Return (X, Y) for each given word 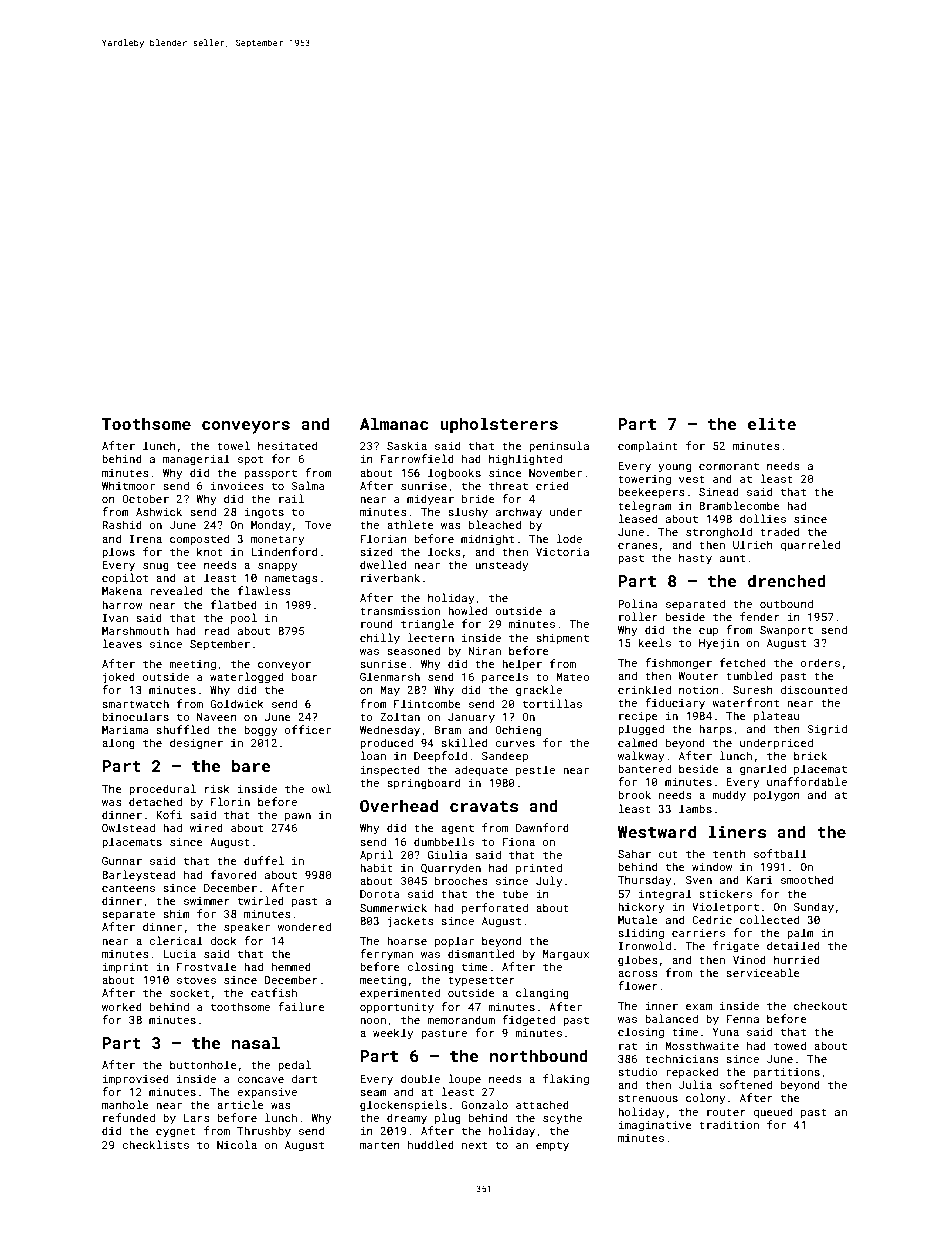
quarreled (810, 545)
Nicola (237, 1144)
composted (199, 539)
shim (176, 913)
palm (800, 933)
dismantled (481, 953)
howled (467, 610)
